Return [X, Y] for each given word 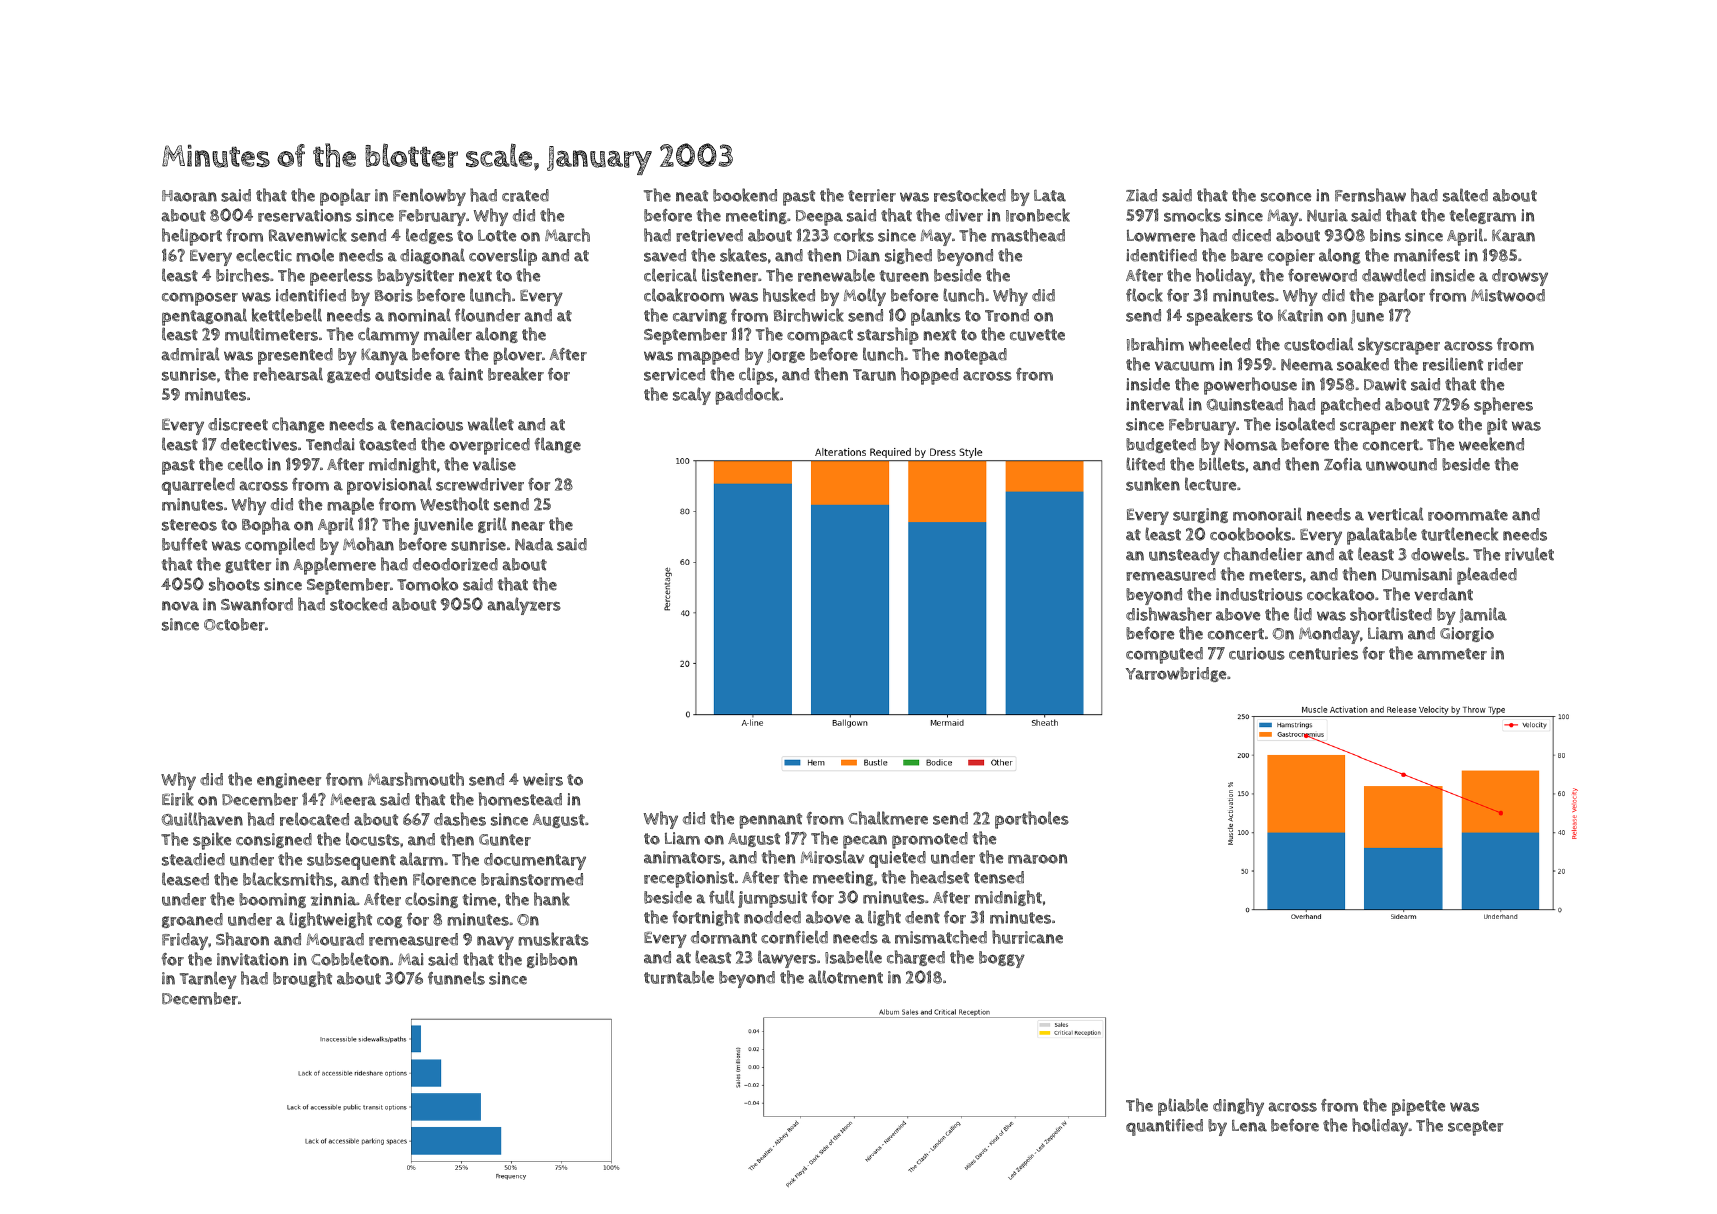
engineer [289, 780]
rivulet [1529, 554]
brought [302, 979]
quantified [1164, 1127]
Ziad [1141, 195]
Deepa [819, 218]
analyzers [524, 606]
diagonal [432, 256]
